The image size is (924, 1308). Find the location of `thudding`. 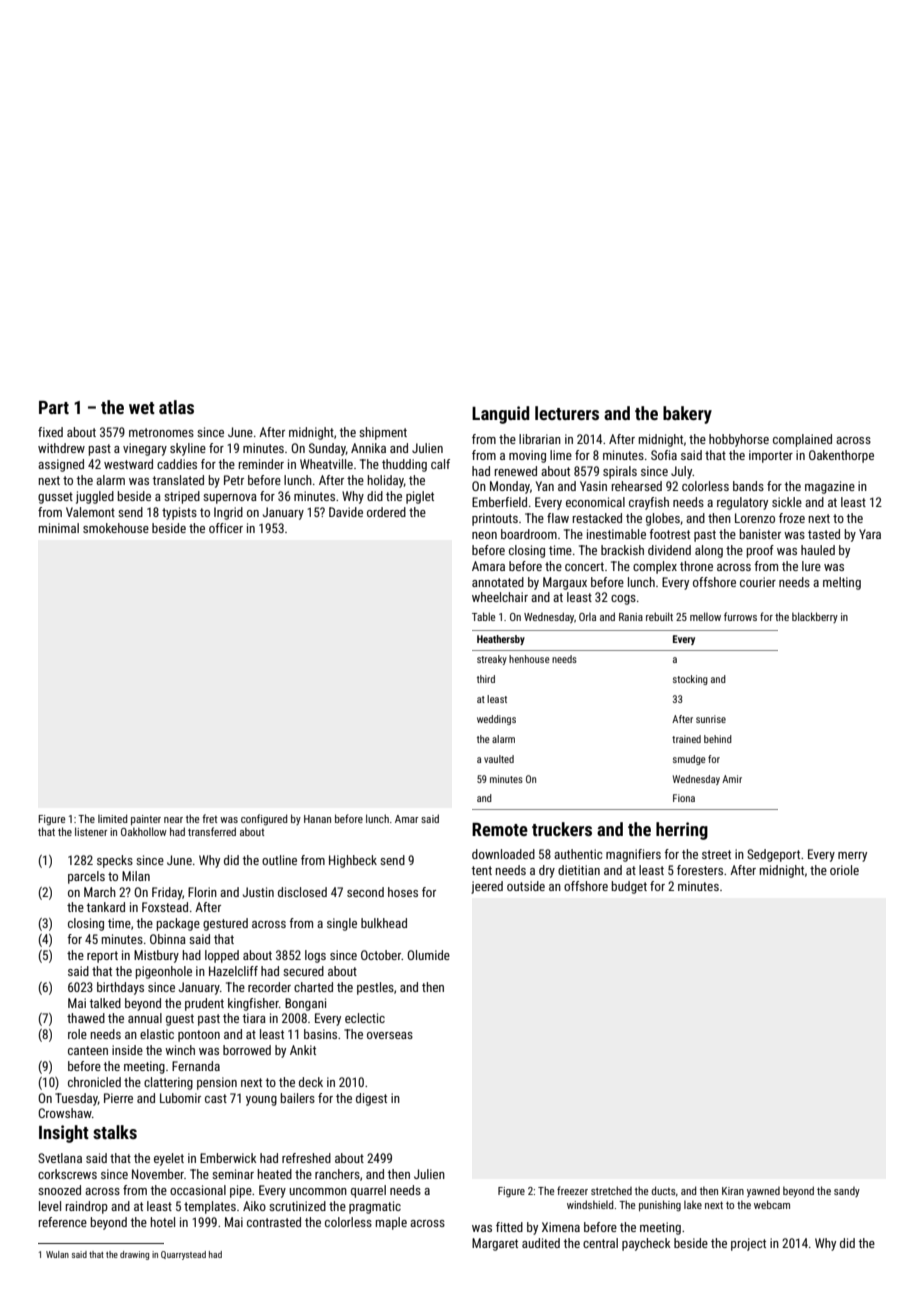

thudding is located at coordinates (404, 465).
